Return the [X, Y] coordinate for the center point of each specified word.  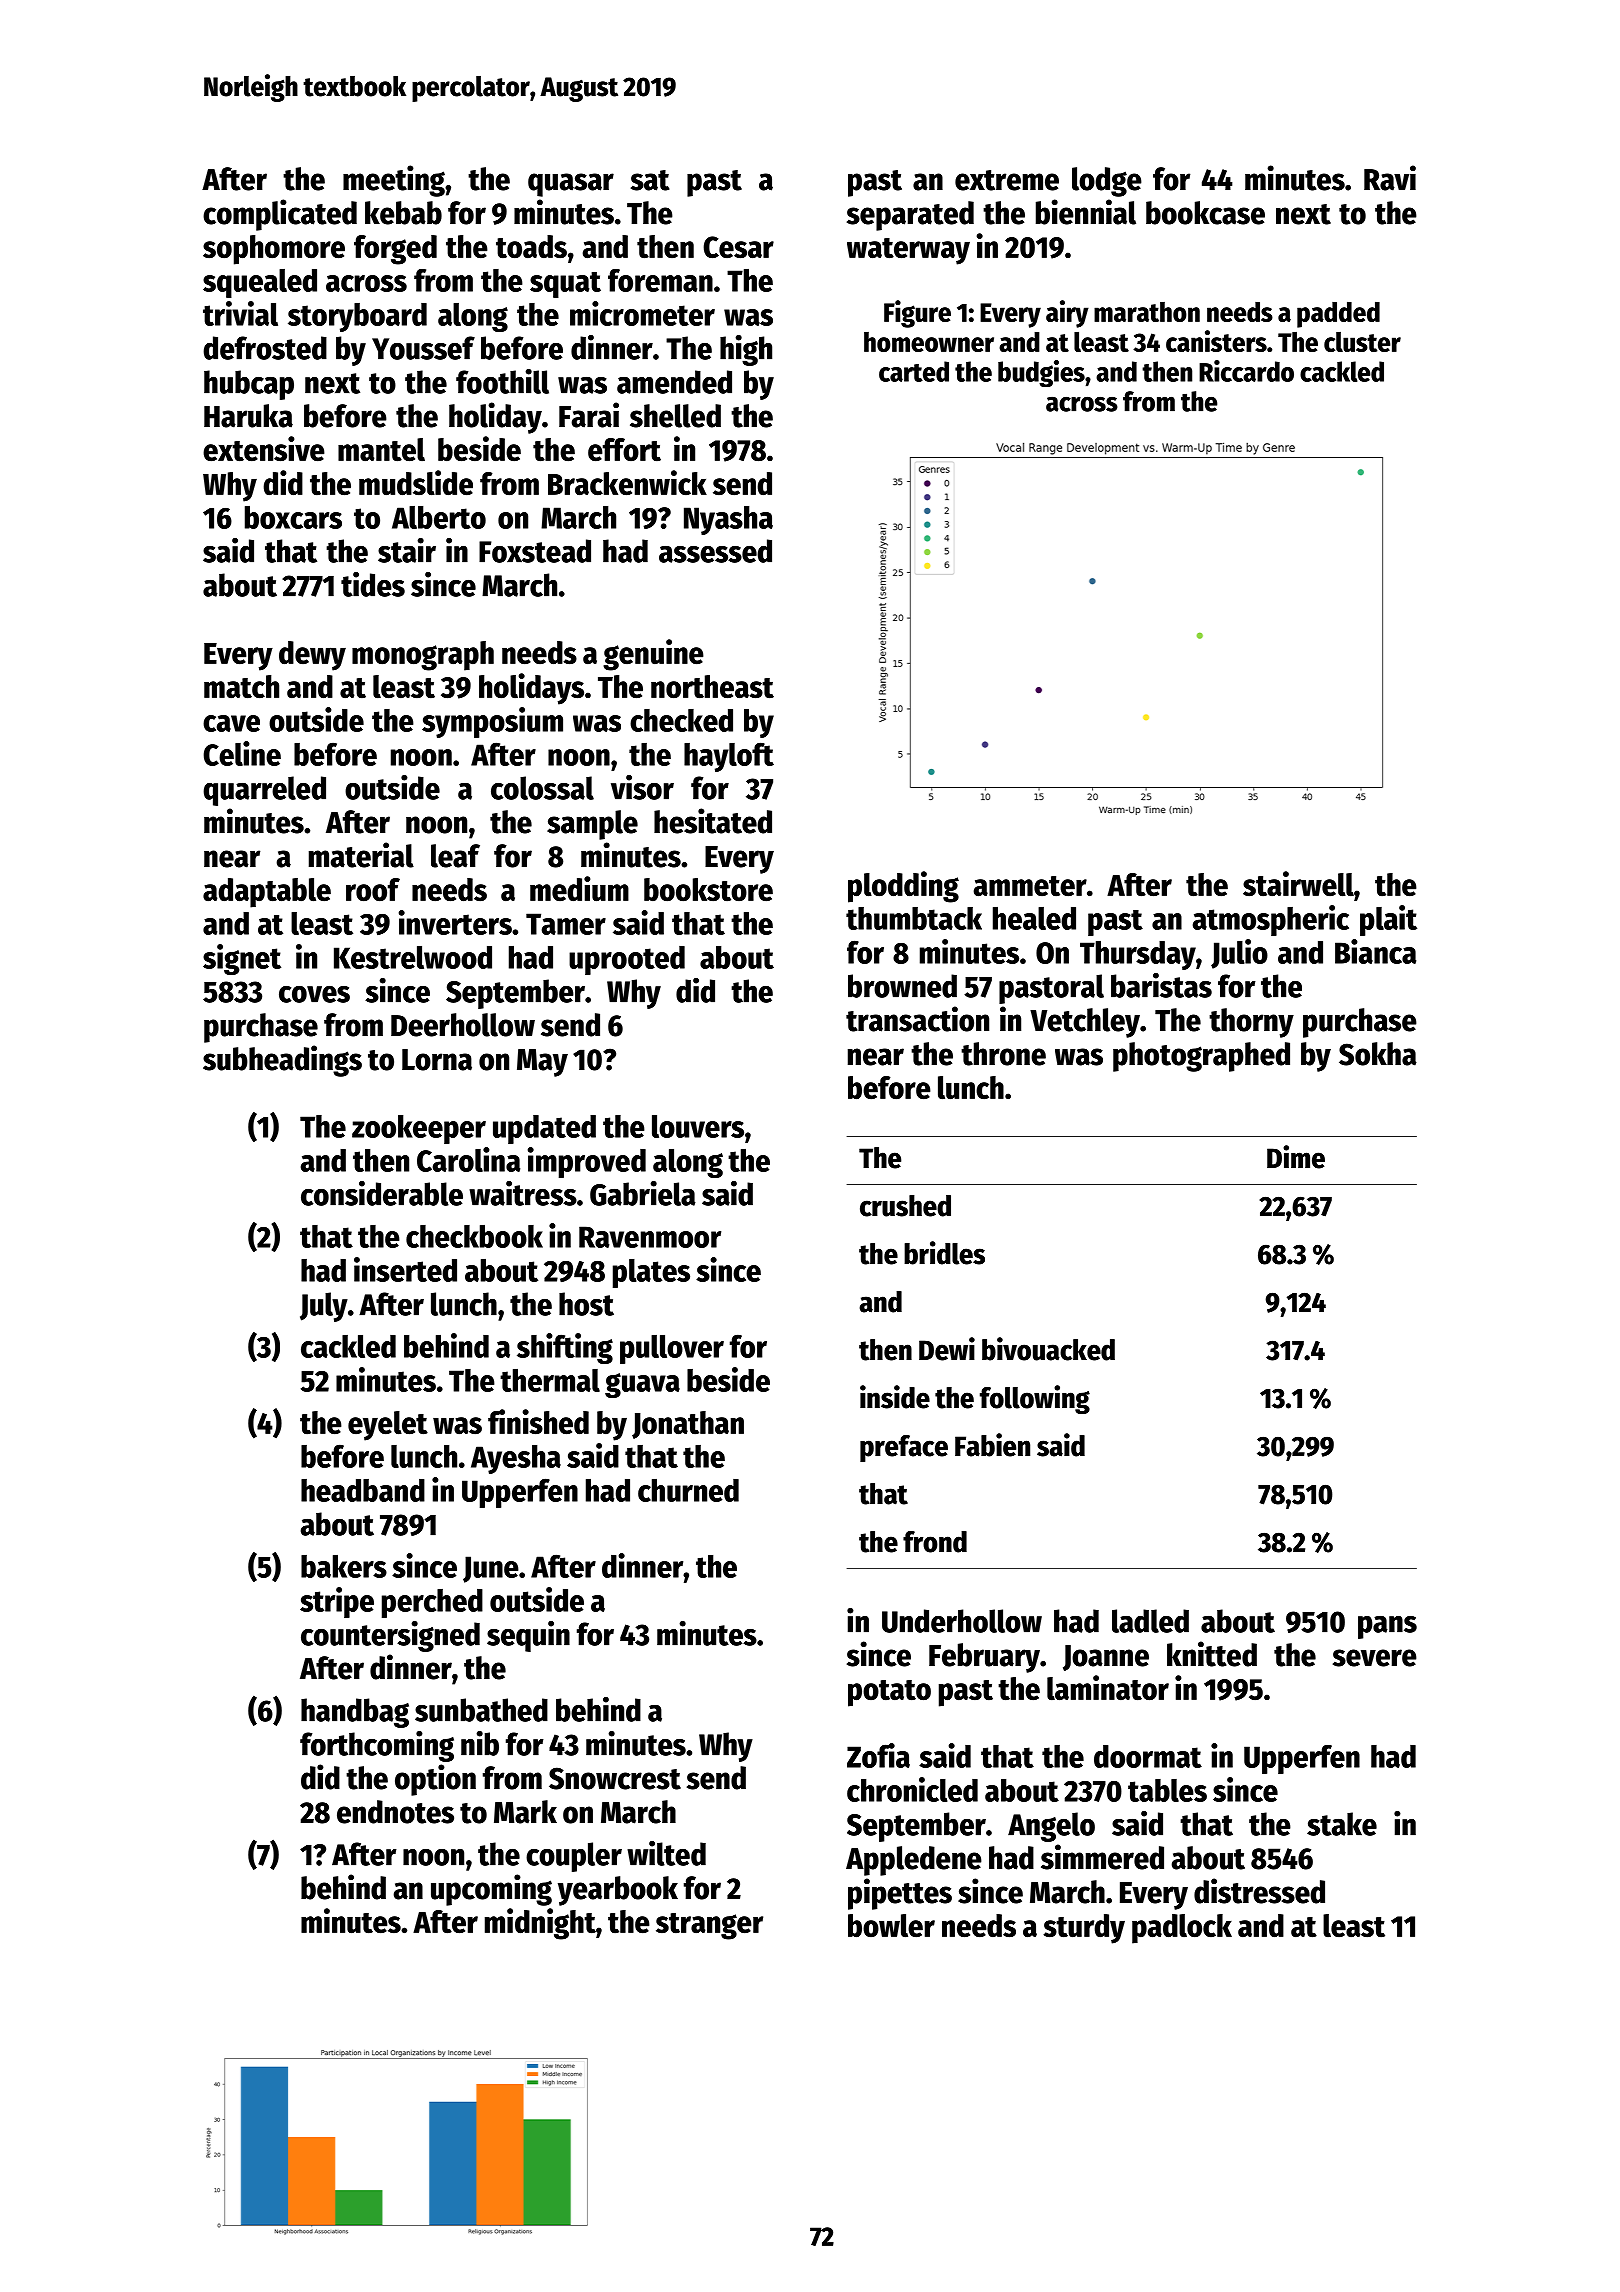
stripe [337, 1602]
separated [910, 216]
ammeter [1030, 886]
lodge [1107, 182]
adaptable [267, 893]
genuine [653, 655]
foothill [502, 381]
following [1035, 1399]
